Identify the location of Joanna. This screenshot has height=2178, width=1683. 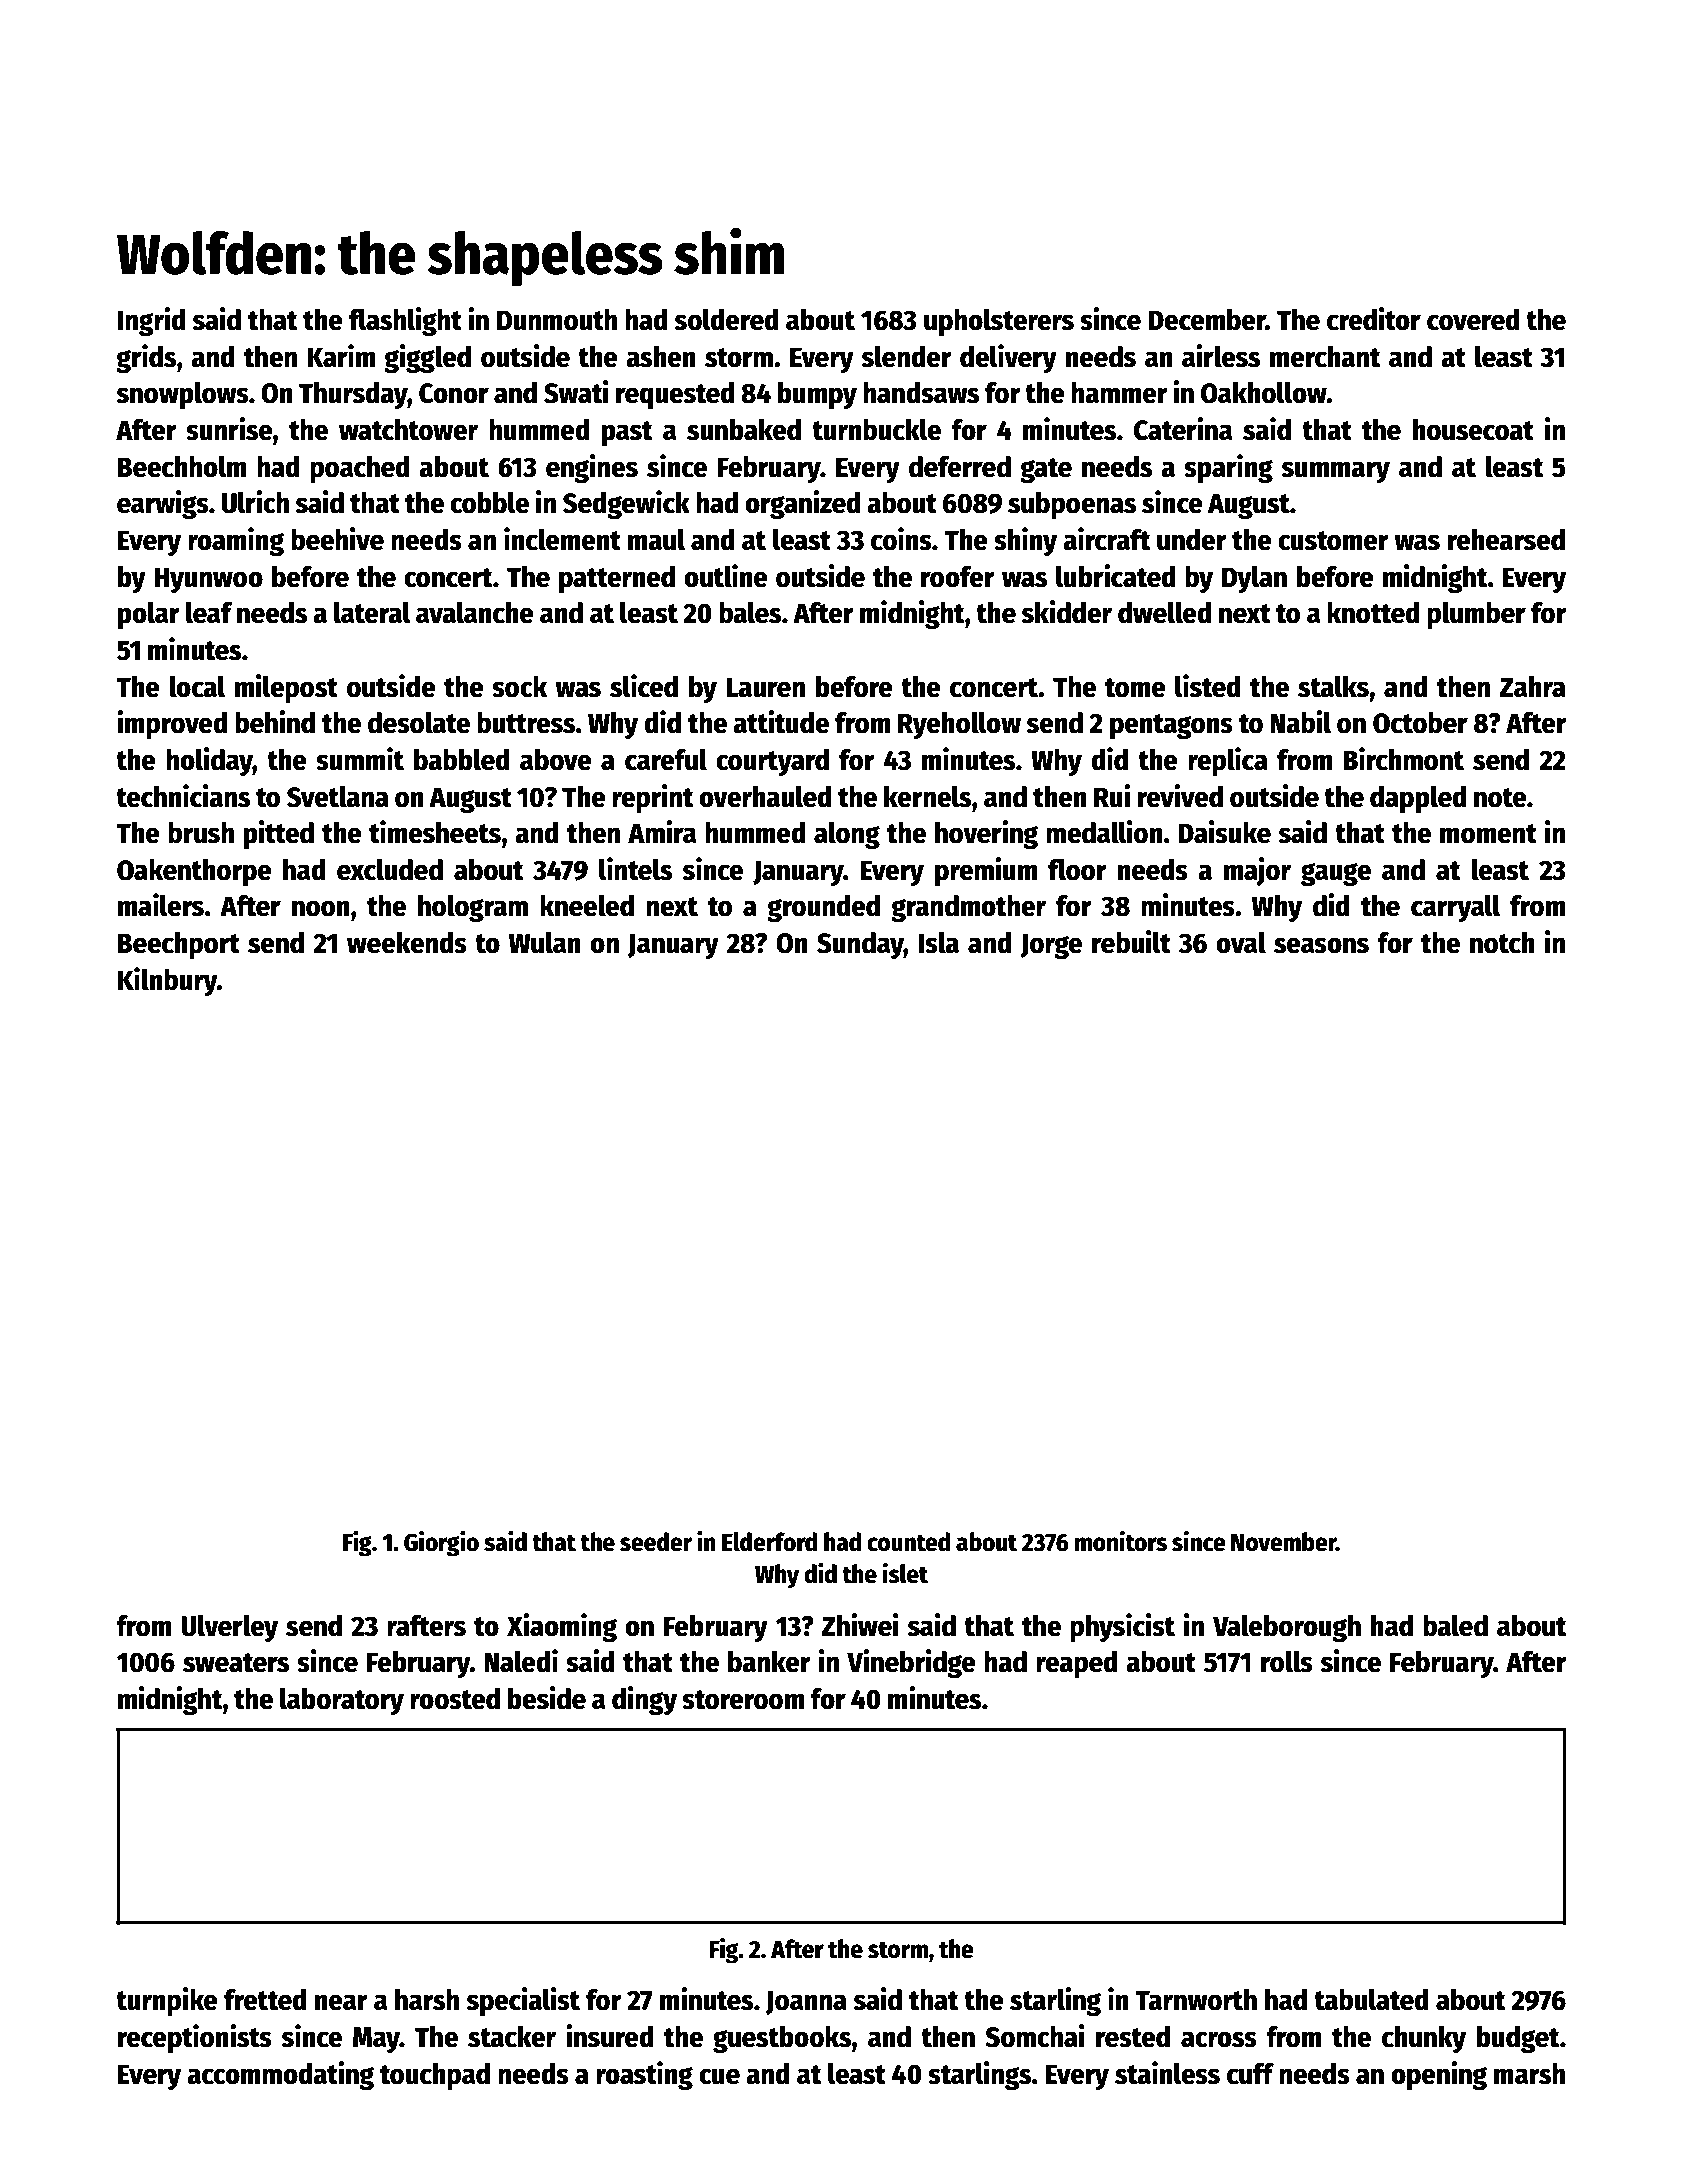
(806, 2002).
